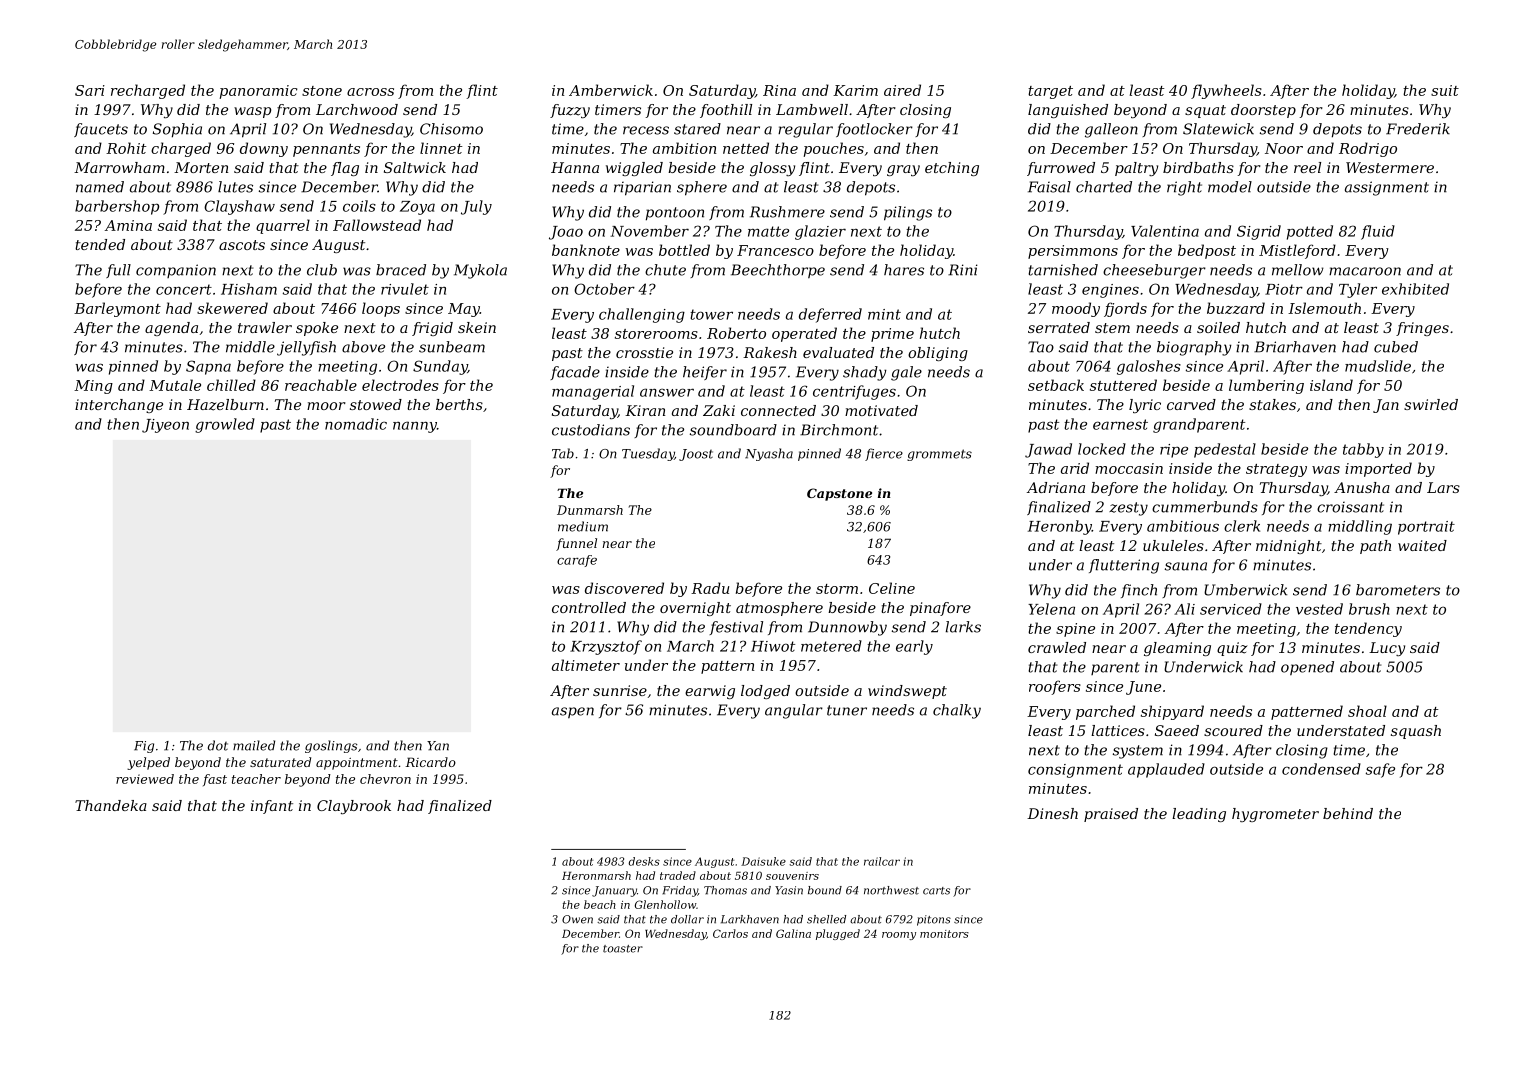 The height and width of the screenshot is (1087, 1537). I want to click on interchange, so click(119, 406).
